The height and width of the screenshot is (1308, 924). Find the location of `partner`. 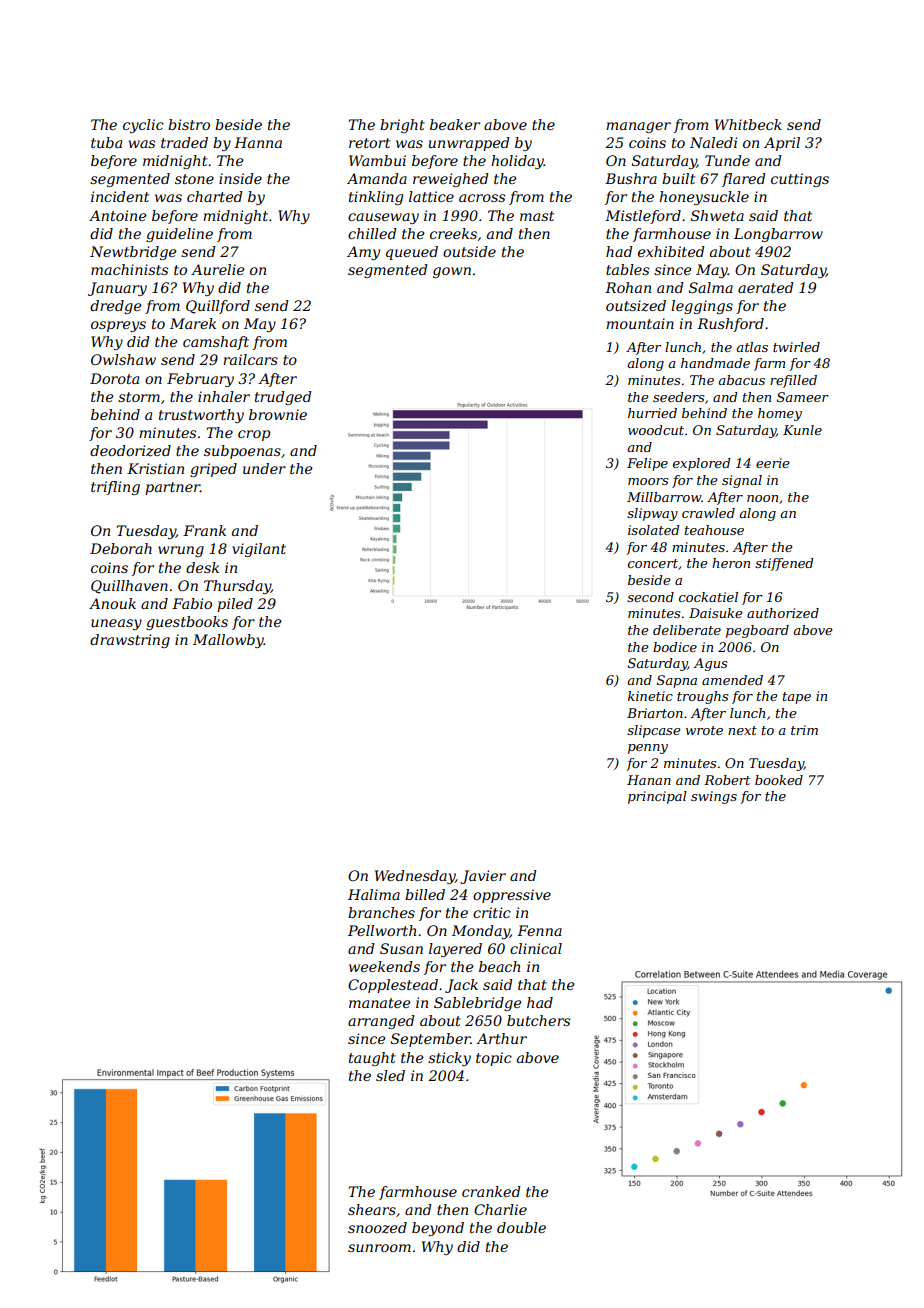

partner is located at coordinates (172, 488).
